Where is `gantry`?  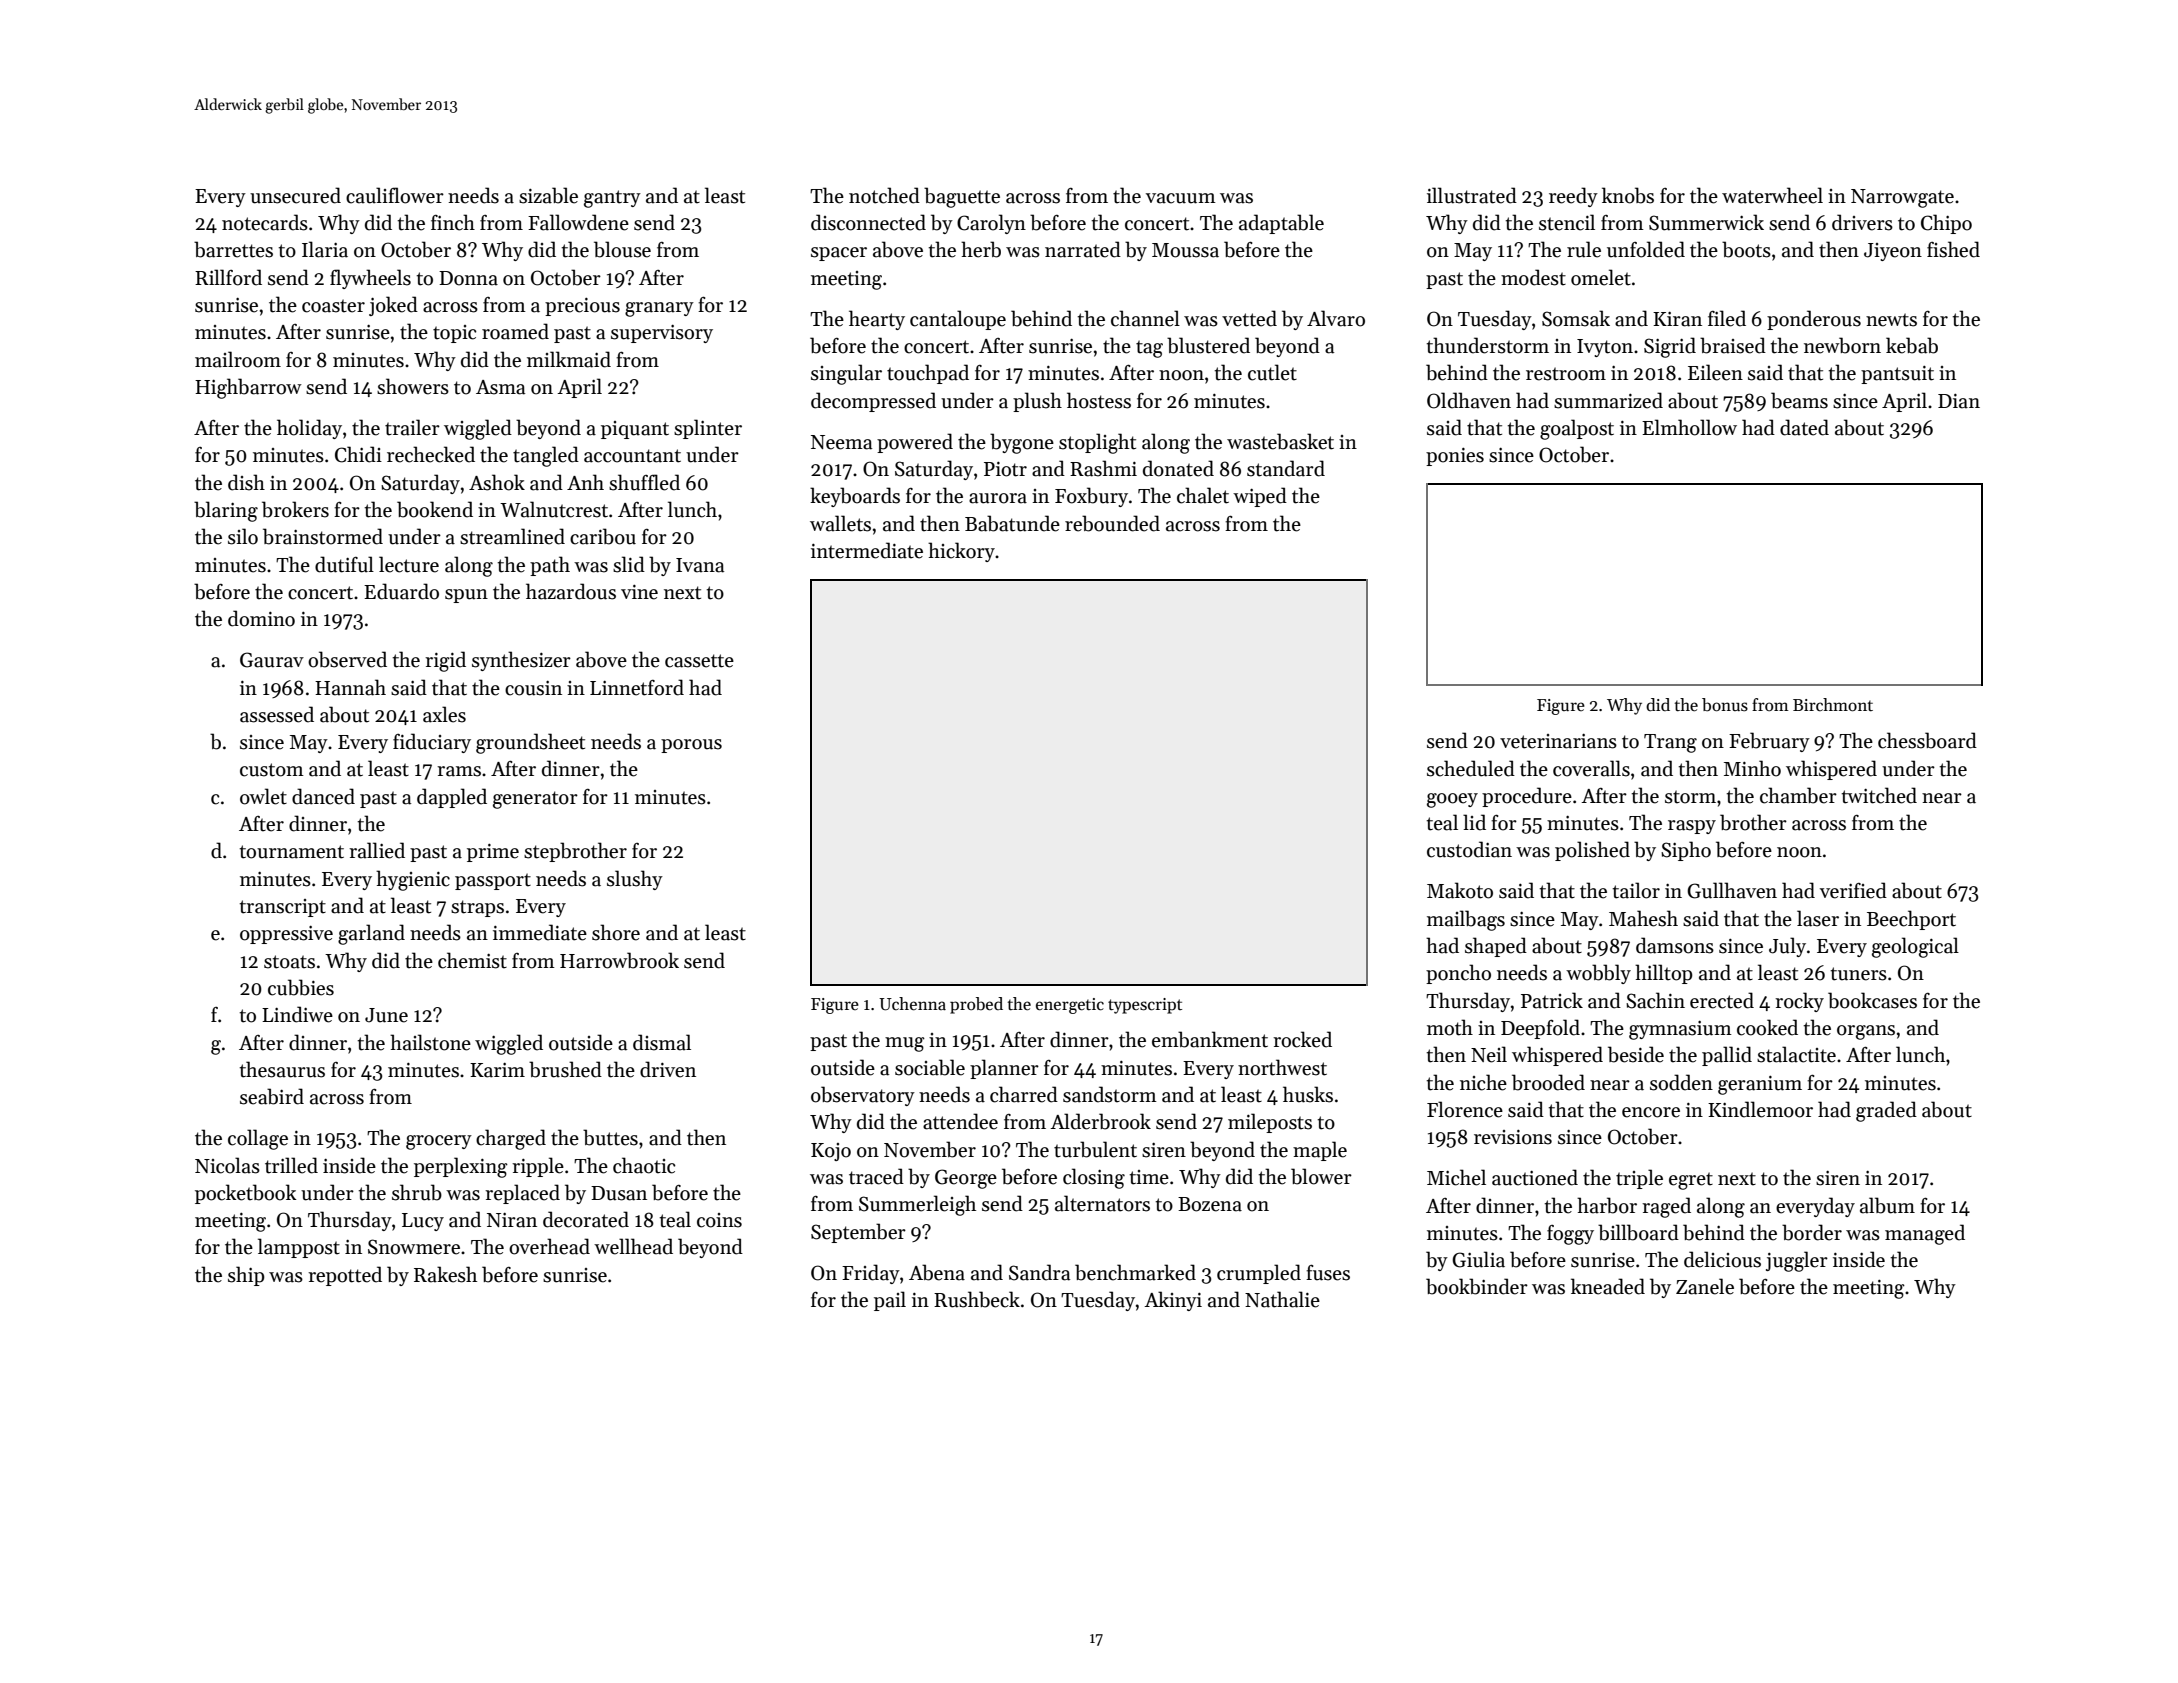
gantry is located at coordinates (612, 199).
